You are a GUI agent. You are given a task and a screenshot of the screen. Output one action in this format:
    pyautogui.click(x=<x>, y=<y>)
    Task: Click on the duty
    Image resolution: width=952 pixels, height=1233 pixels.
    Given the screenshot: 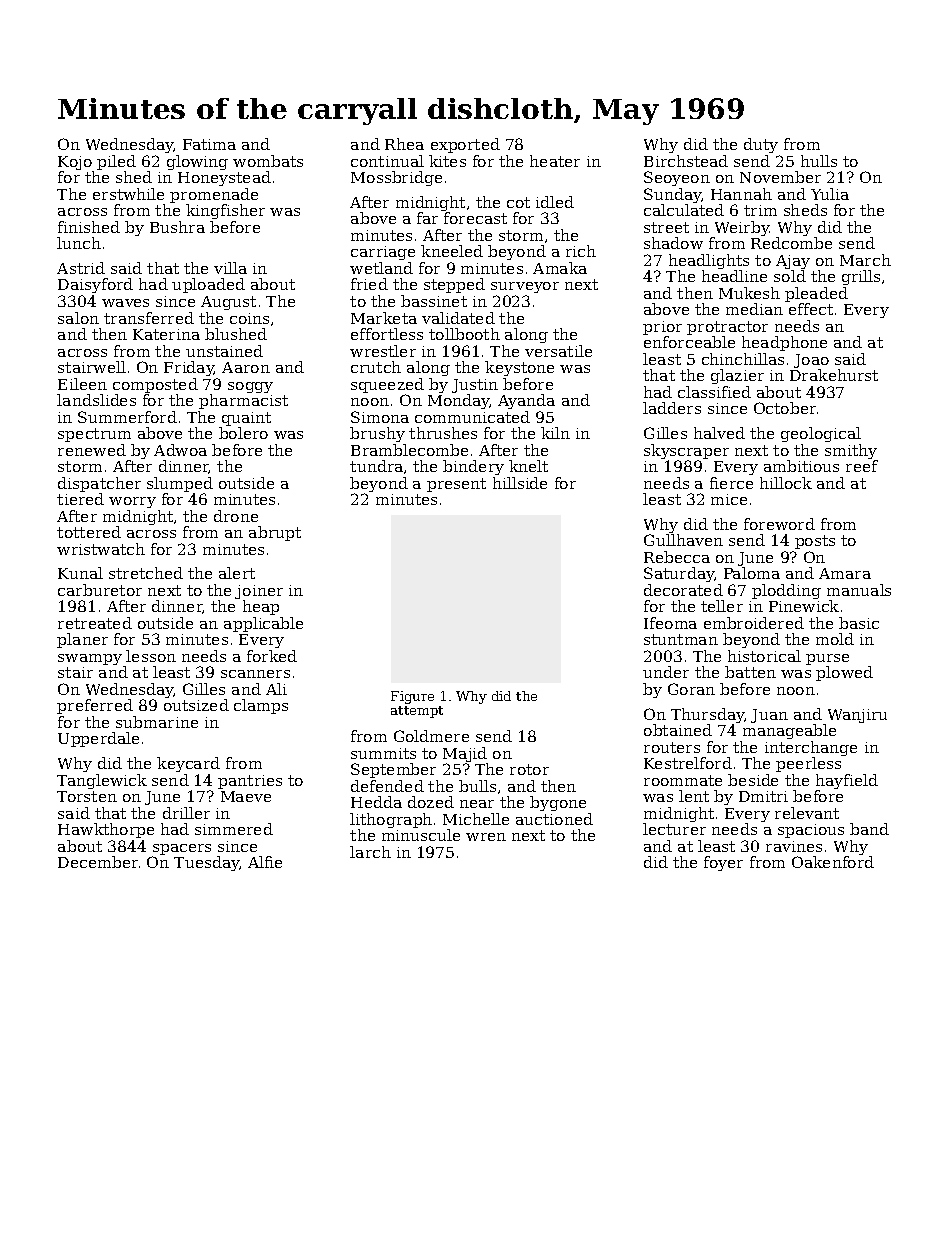 What is the action you would take?
    pyautogui.click(x=761, y=145)
